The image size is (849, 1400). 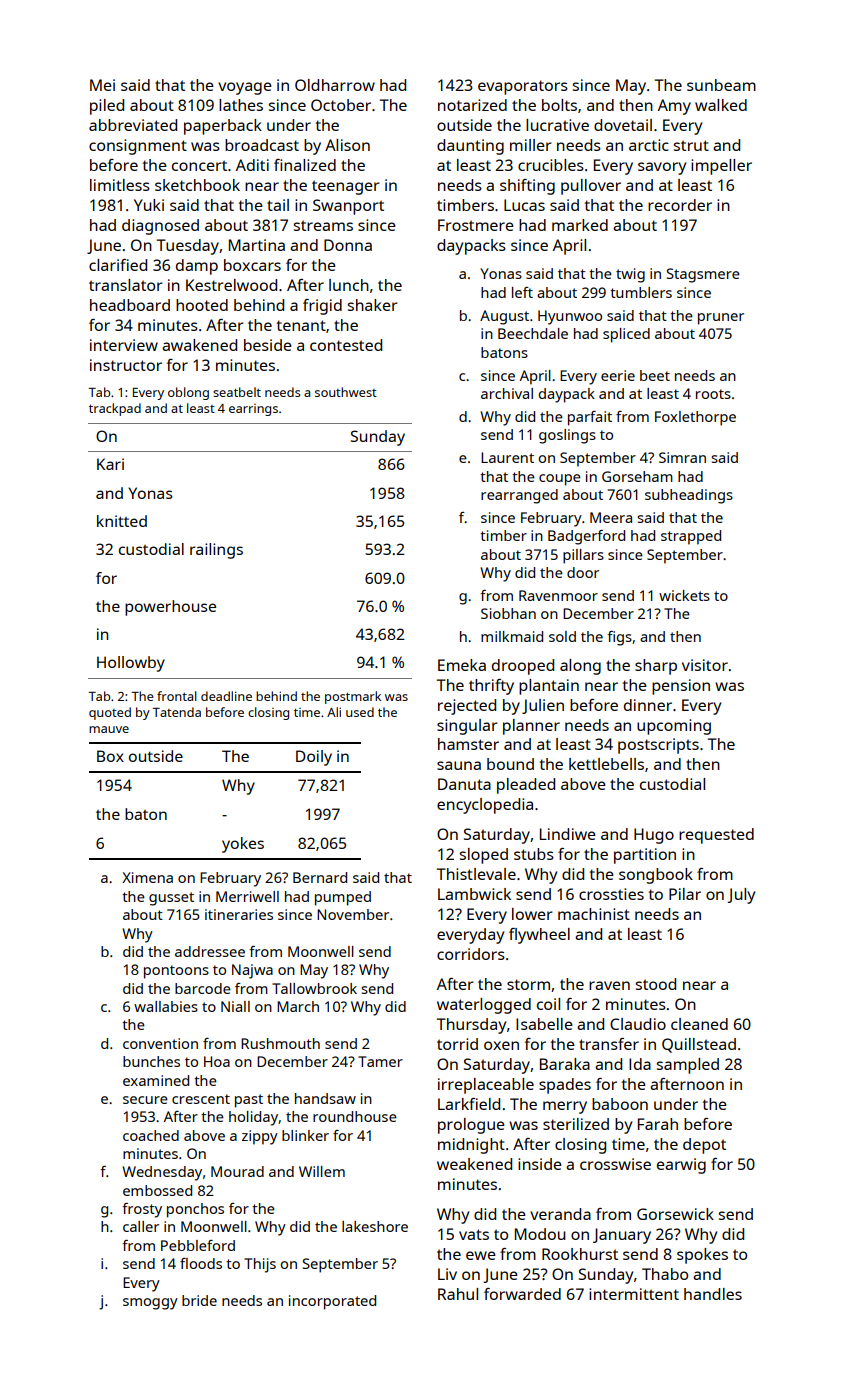 What do you see at coordinates (741, 896) in the screenshot?
I see `July` at bounding box center [741, 896].
